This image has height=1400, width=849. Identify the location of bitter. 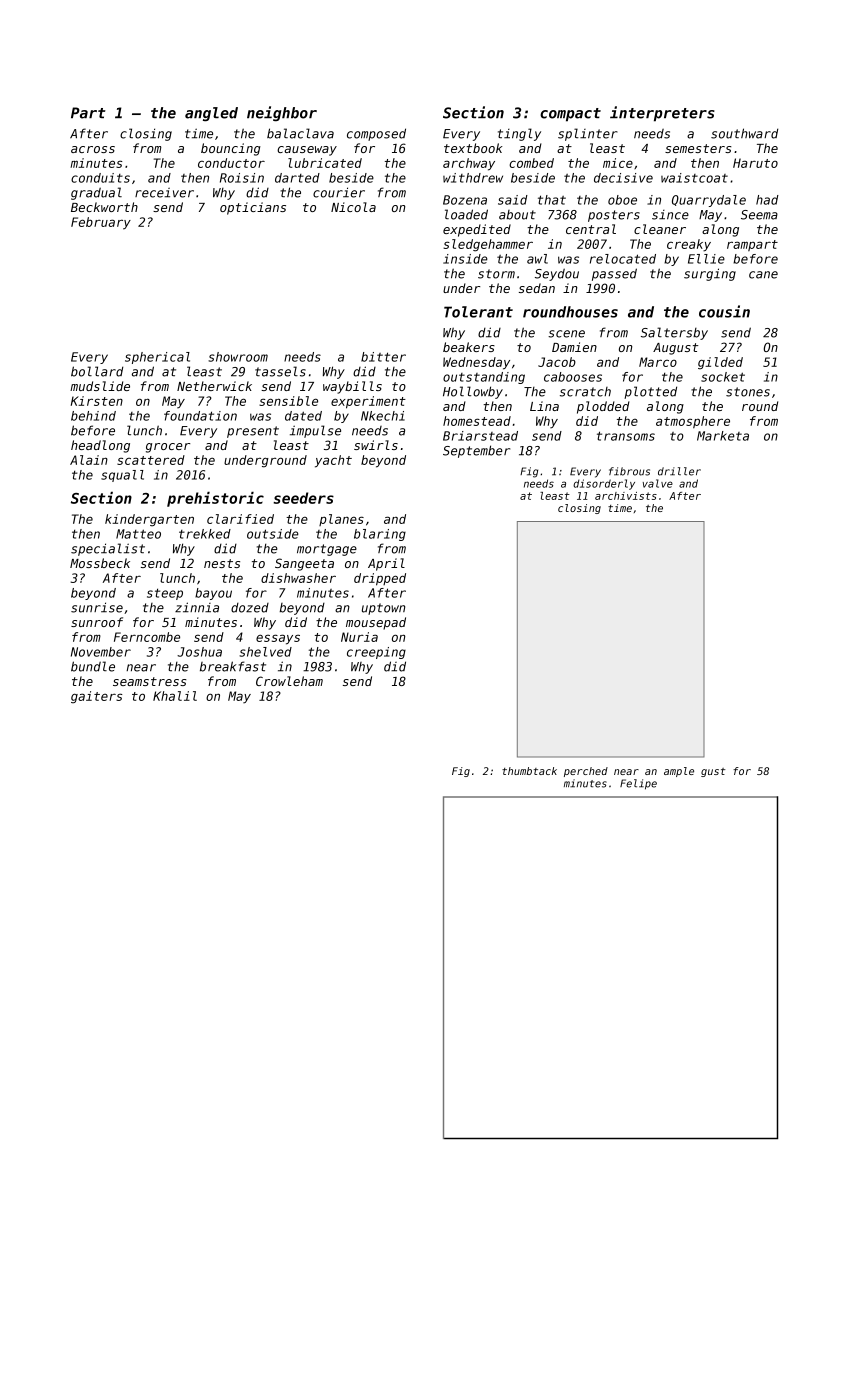
(383, 357).
